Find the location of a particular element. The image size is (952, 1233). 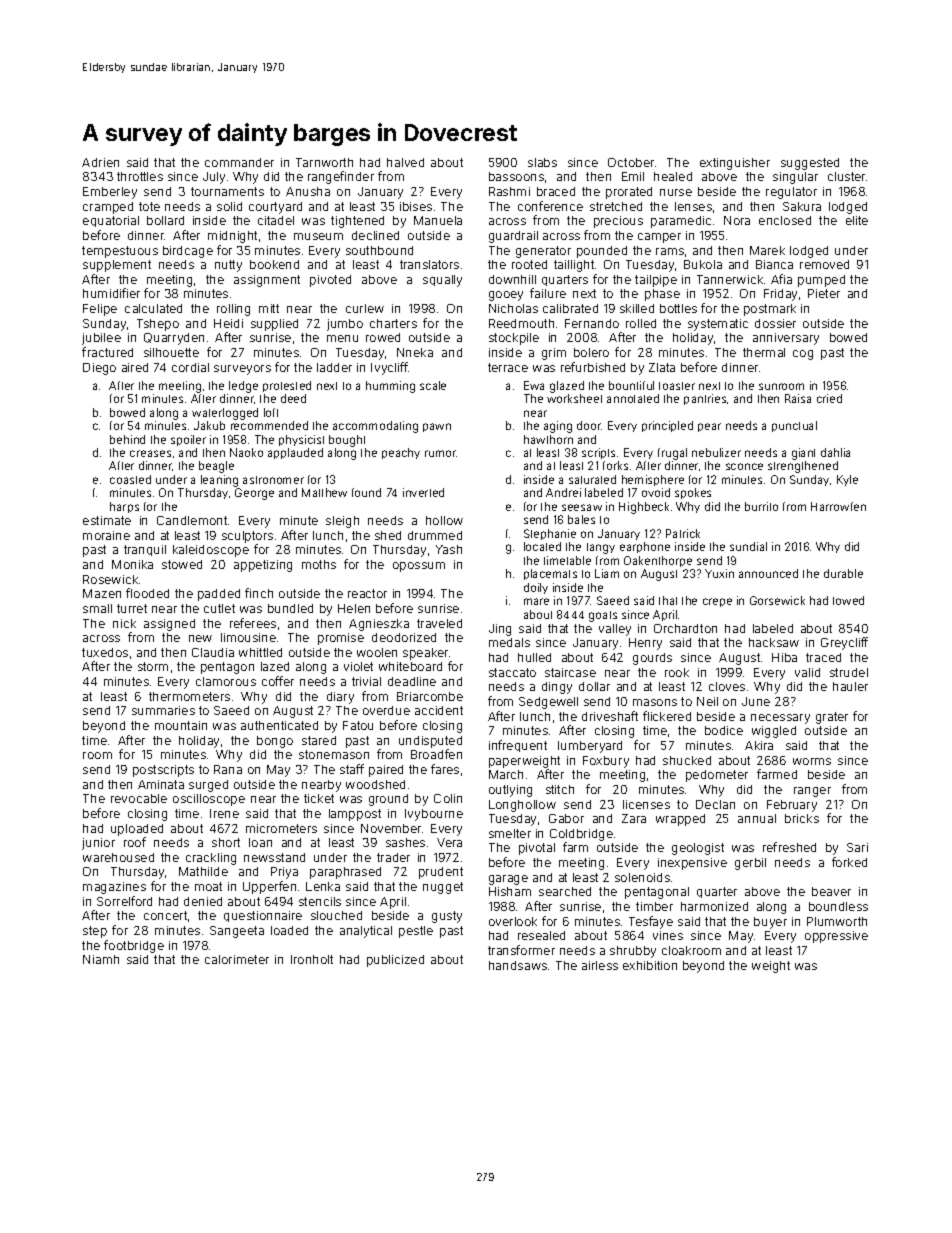

Sorrelford is located at coordinates (124, 901).
